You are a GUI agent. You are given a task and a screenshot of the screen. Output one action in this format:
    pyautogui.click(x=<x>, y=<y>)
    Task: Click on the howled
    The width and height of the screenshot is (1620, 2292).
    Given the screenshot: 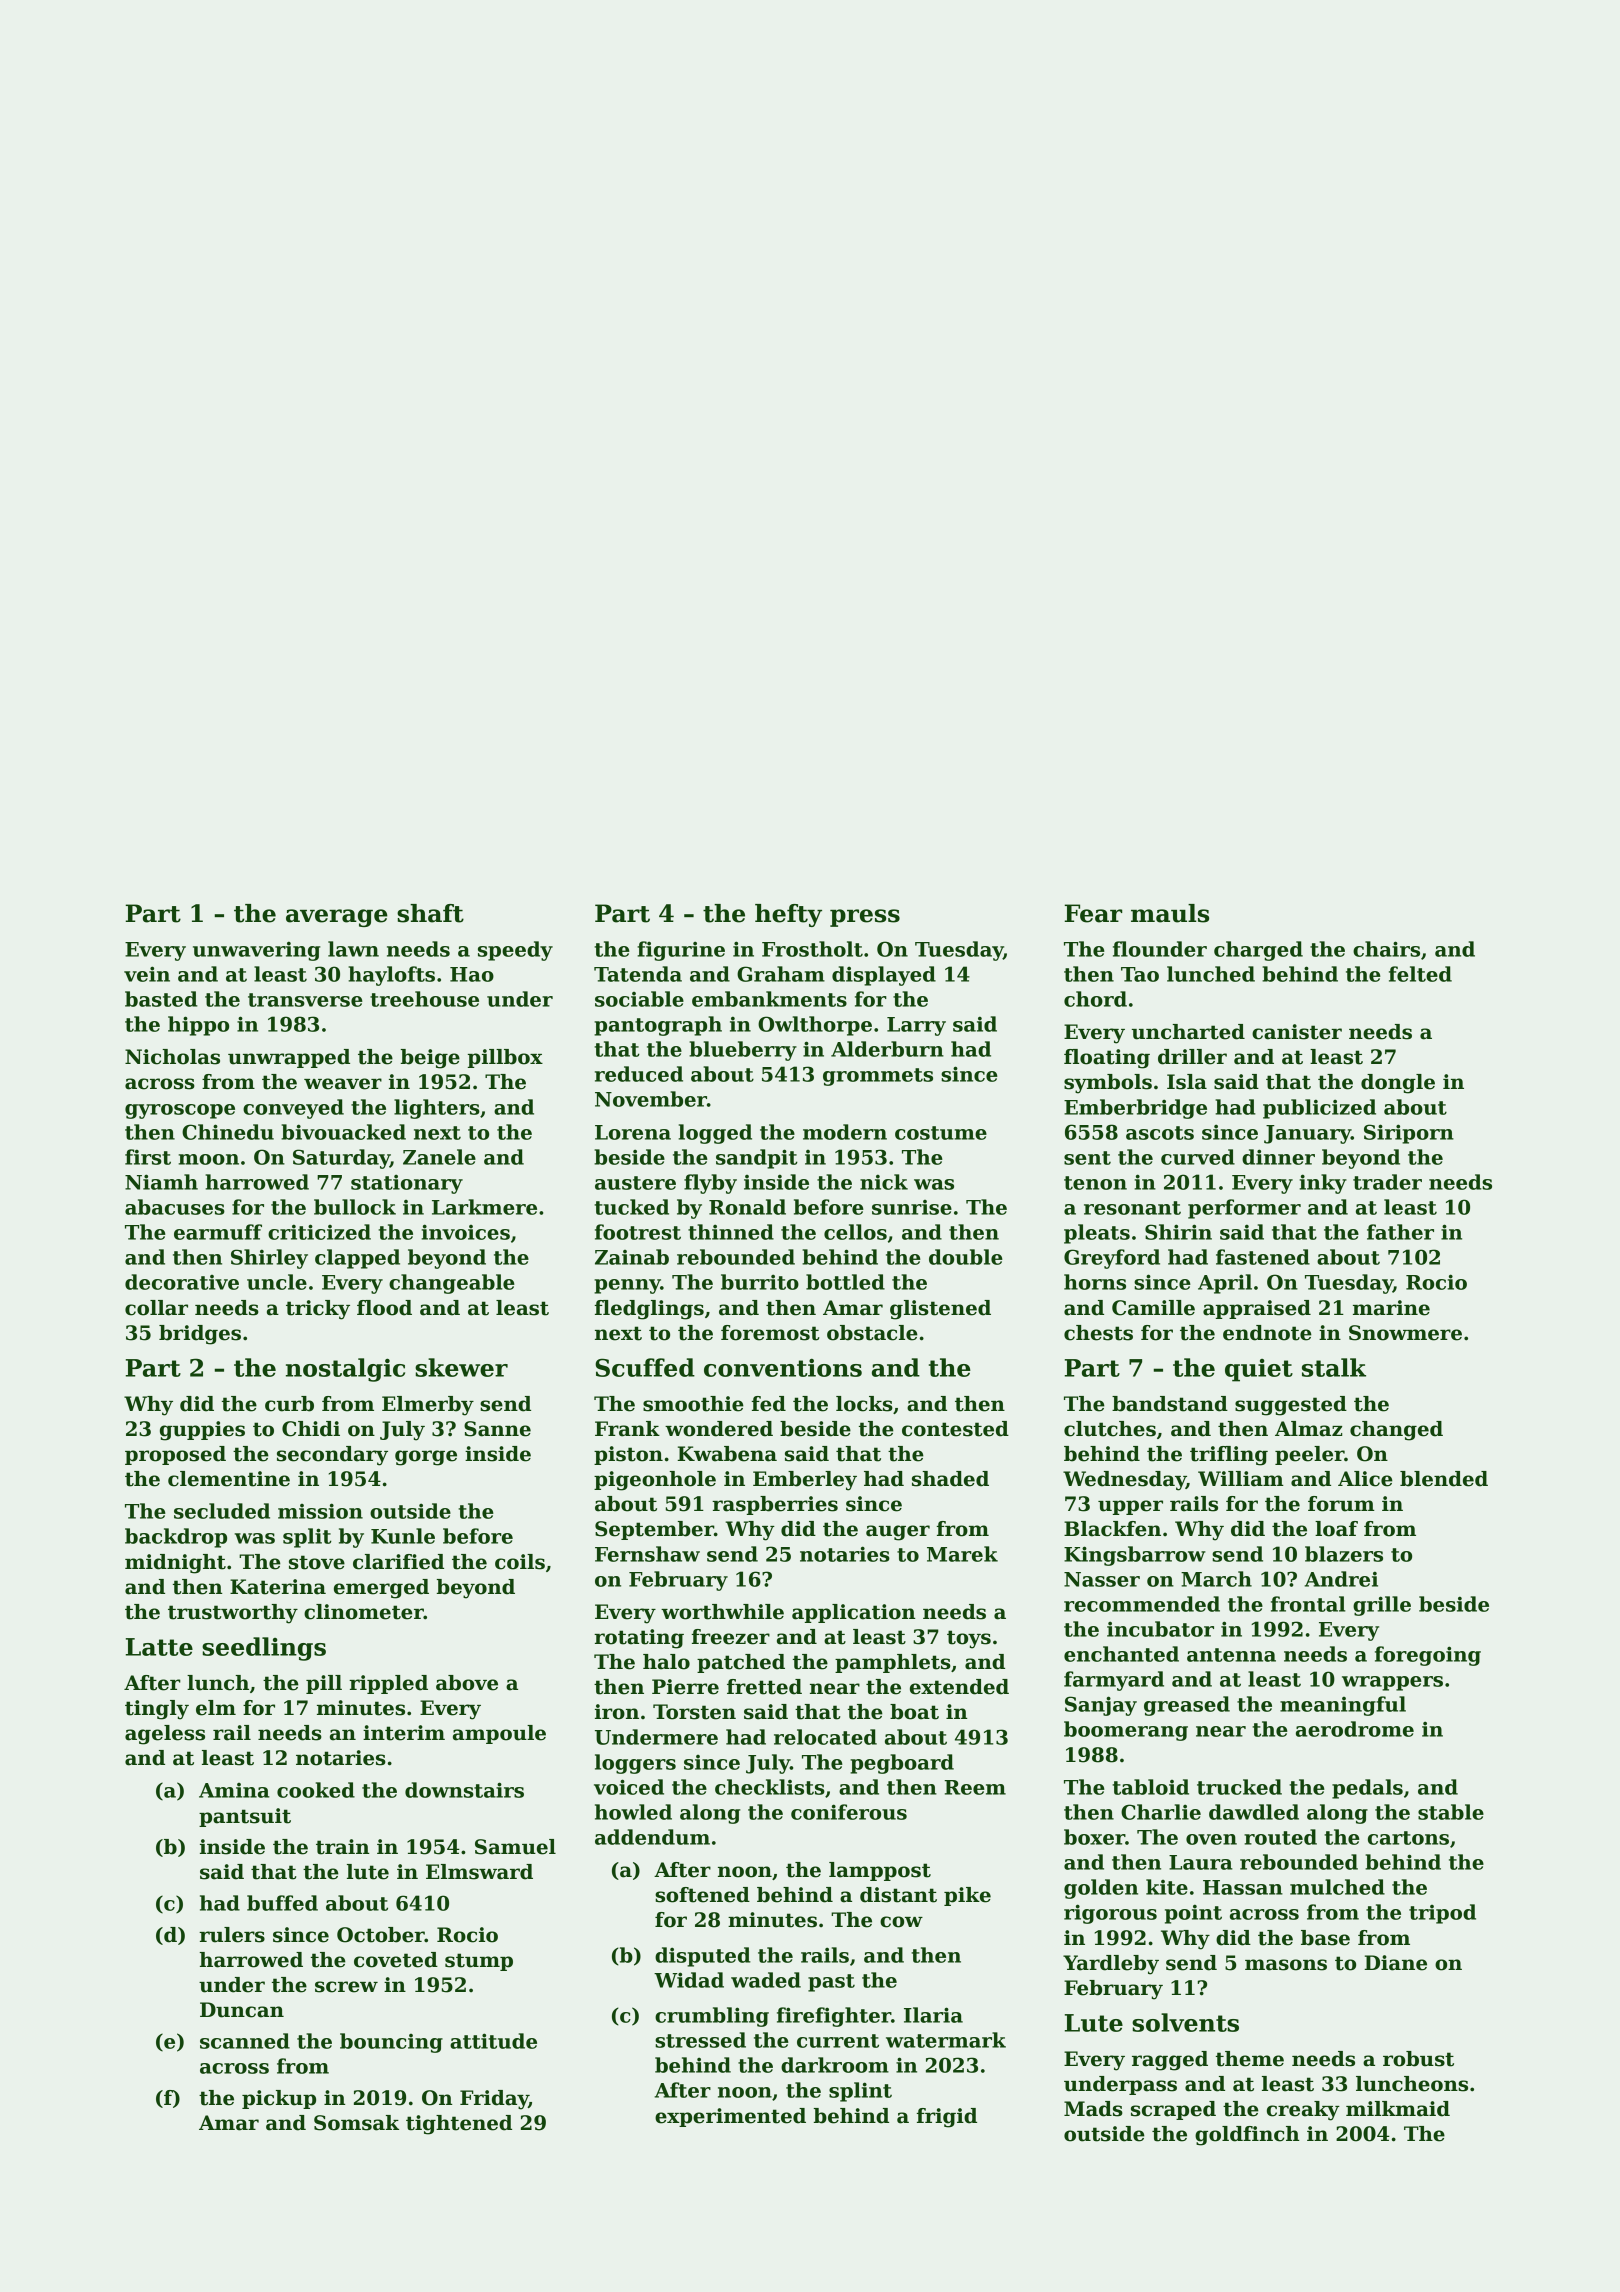 What is the action you would take?
    pyautogui.click(x=633, y=1812)
